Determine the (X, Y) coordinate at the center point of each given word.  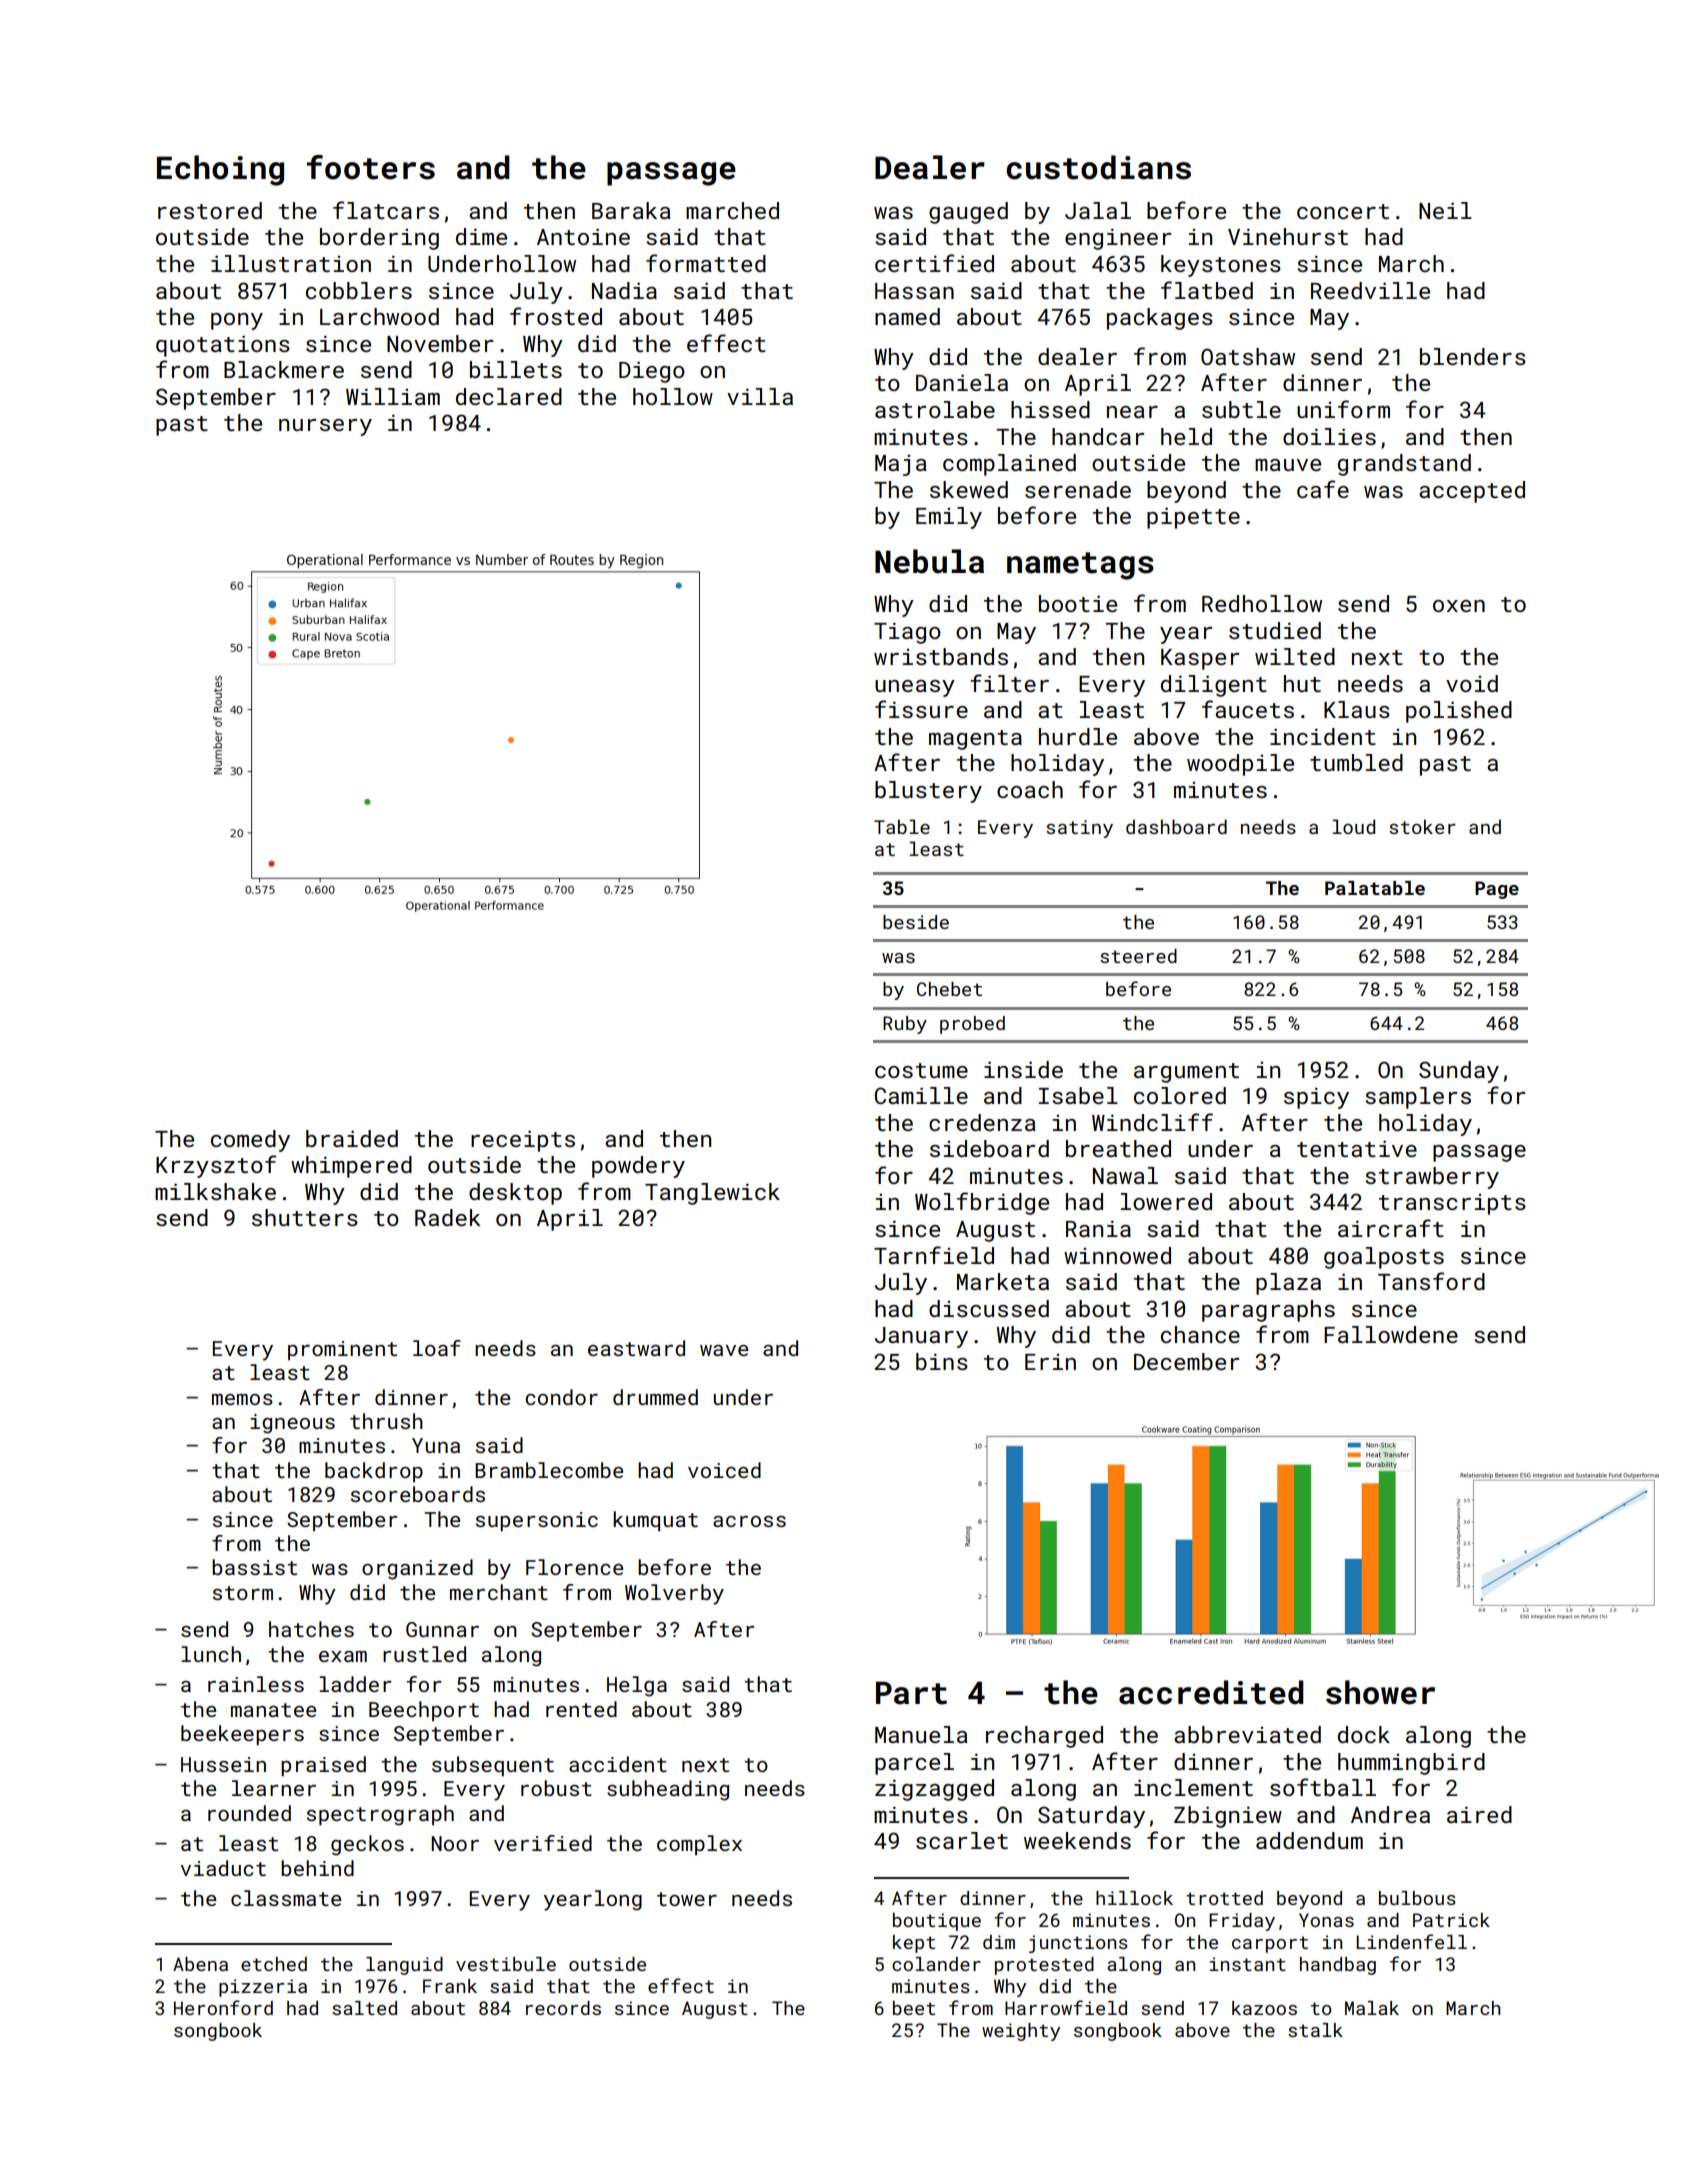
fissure (921, 709)
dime (481, 236)
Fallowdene (1391, 1334)
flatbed (1207, 290)
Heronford (223, 2007)
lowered (1166, 1201)
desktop (515, 1194)
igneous (292, 1424)
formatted (706, 263)
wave (724, 1350)
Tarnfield (934, 1255)
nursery (325, 427)
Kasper (1200, 659)
